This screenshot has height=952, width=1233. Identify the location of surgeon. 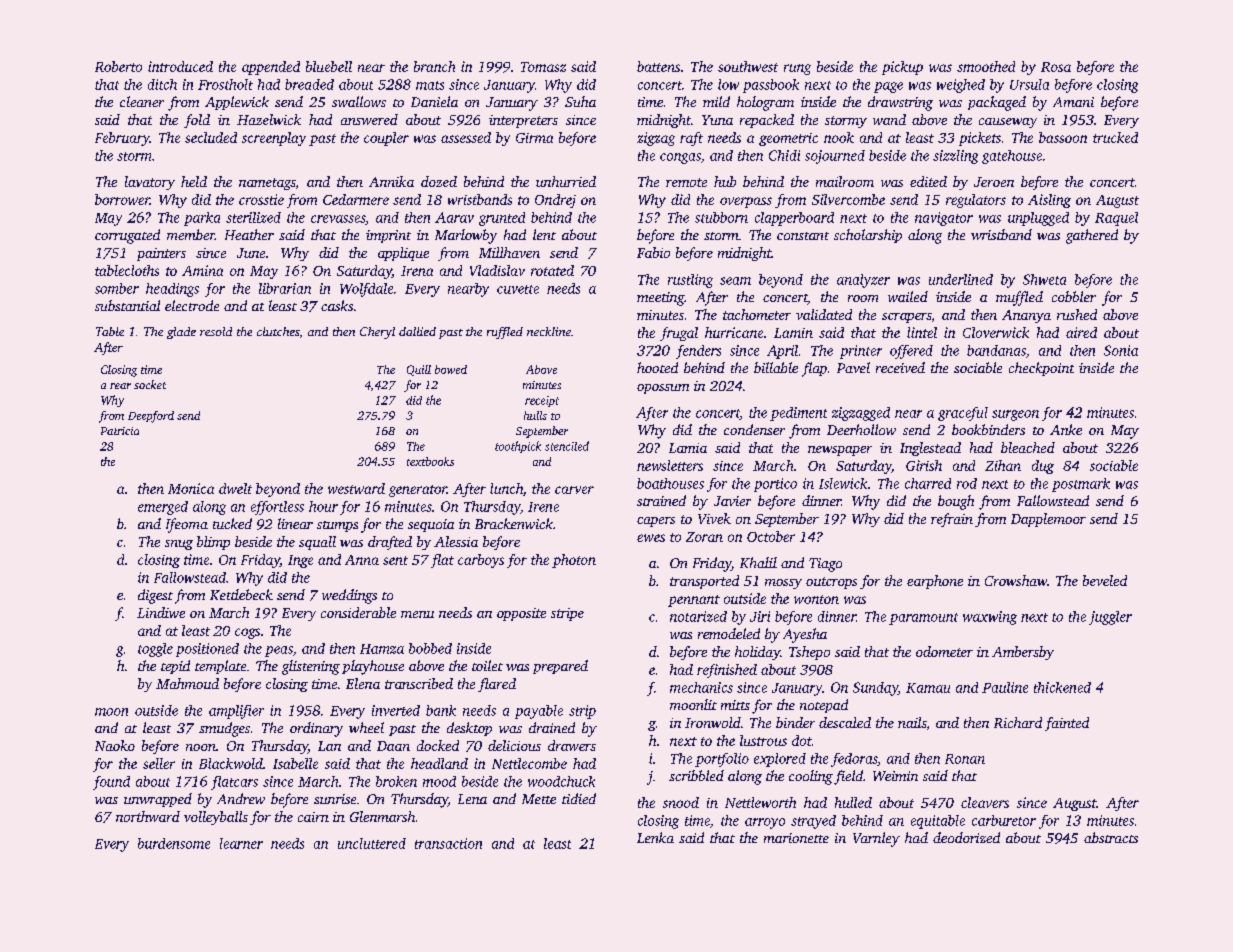
(1015, 415).
